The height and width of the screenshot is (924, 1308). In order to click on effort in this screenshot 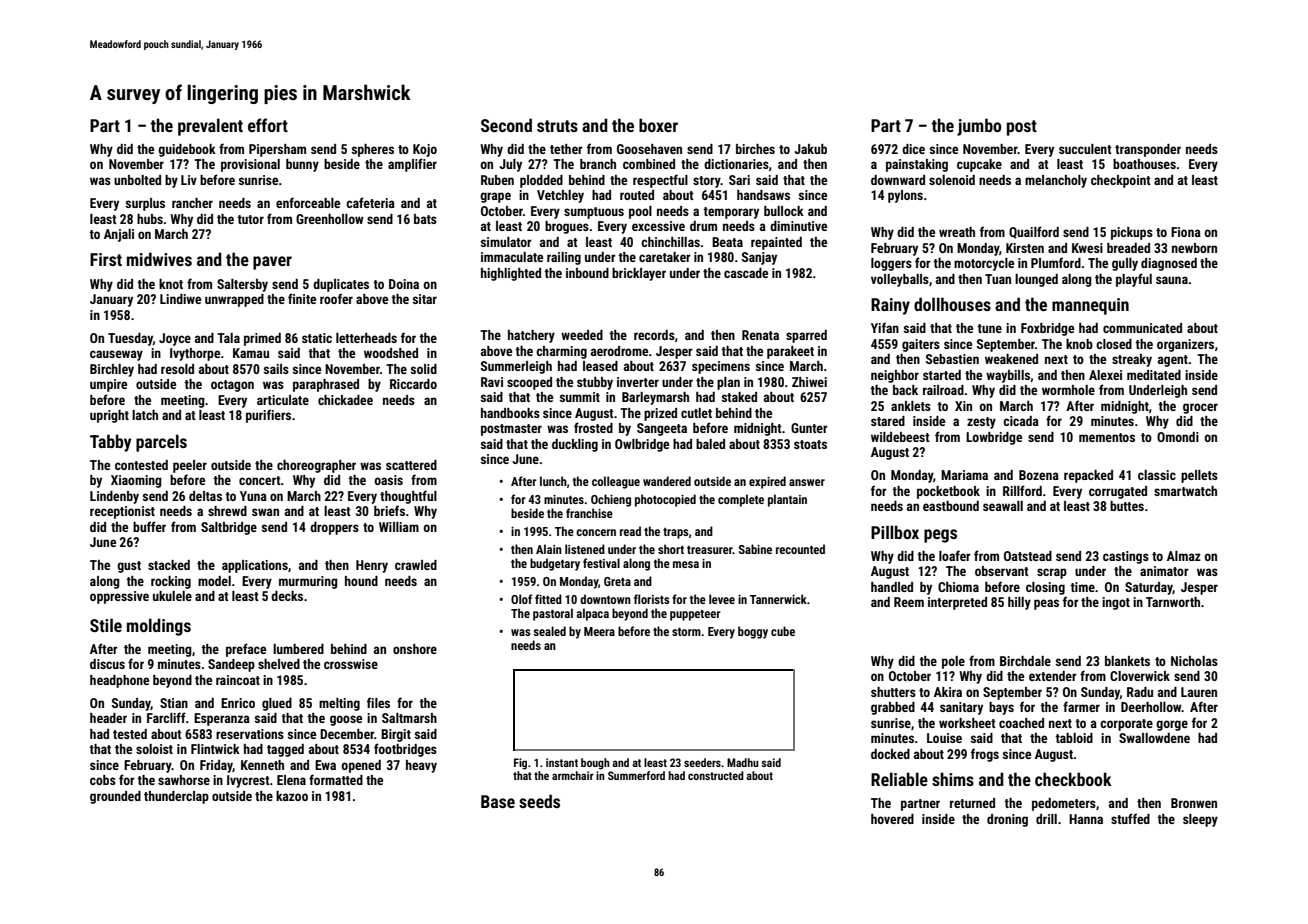, I will do `click(268, 125)`.
